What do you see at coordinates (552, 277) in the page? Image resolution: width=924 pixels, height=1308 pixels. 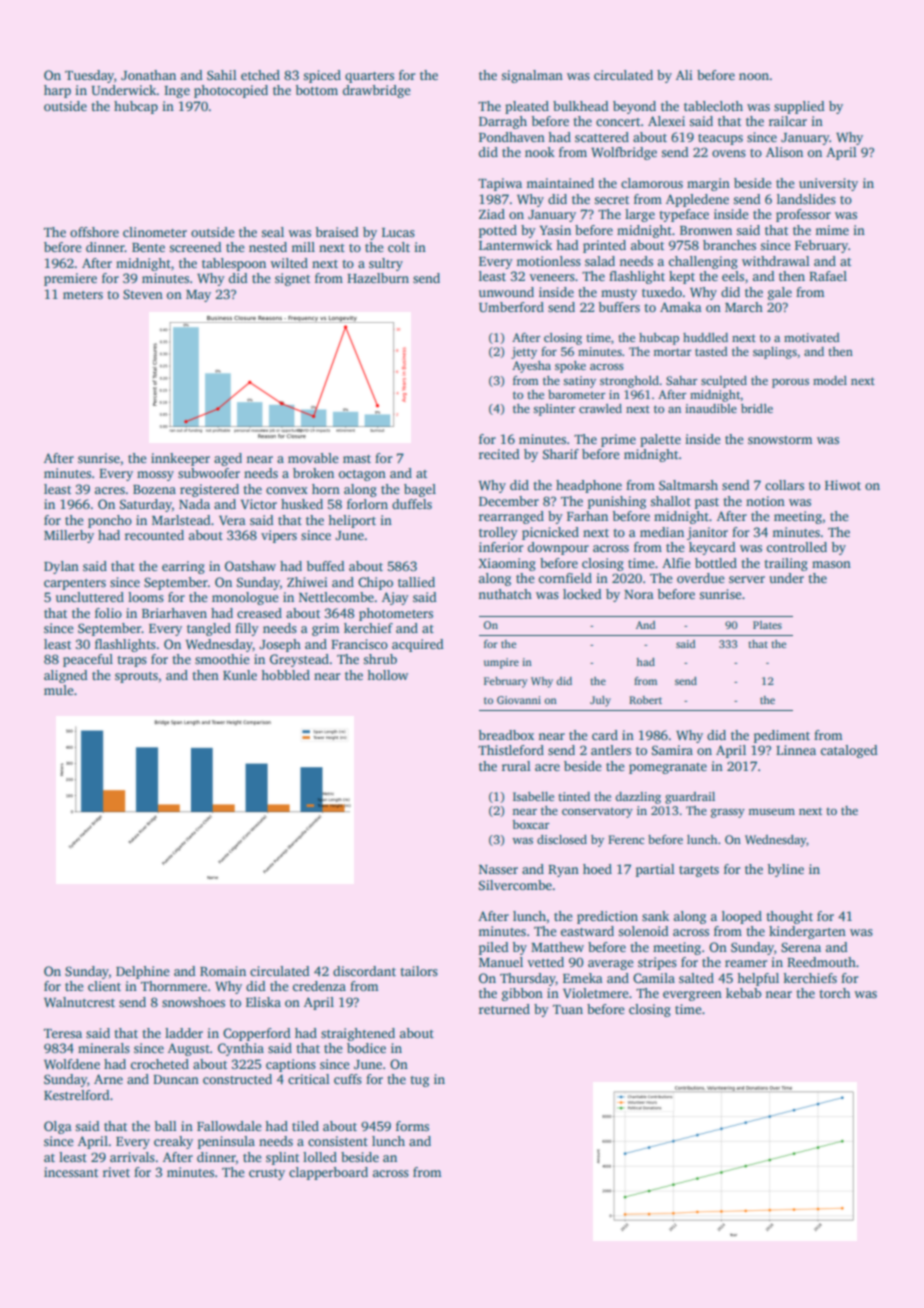 I see `veneers` at bounding box center [552, 277].
